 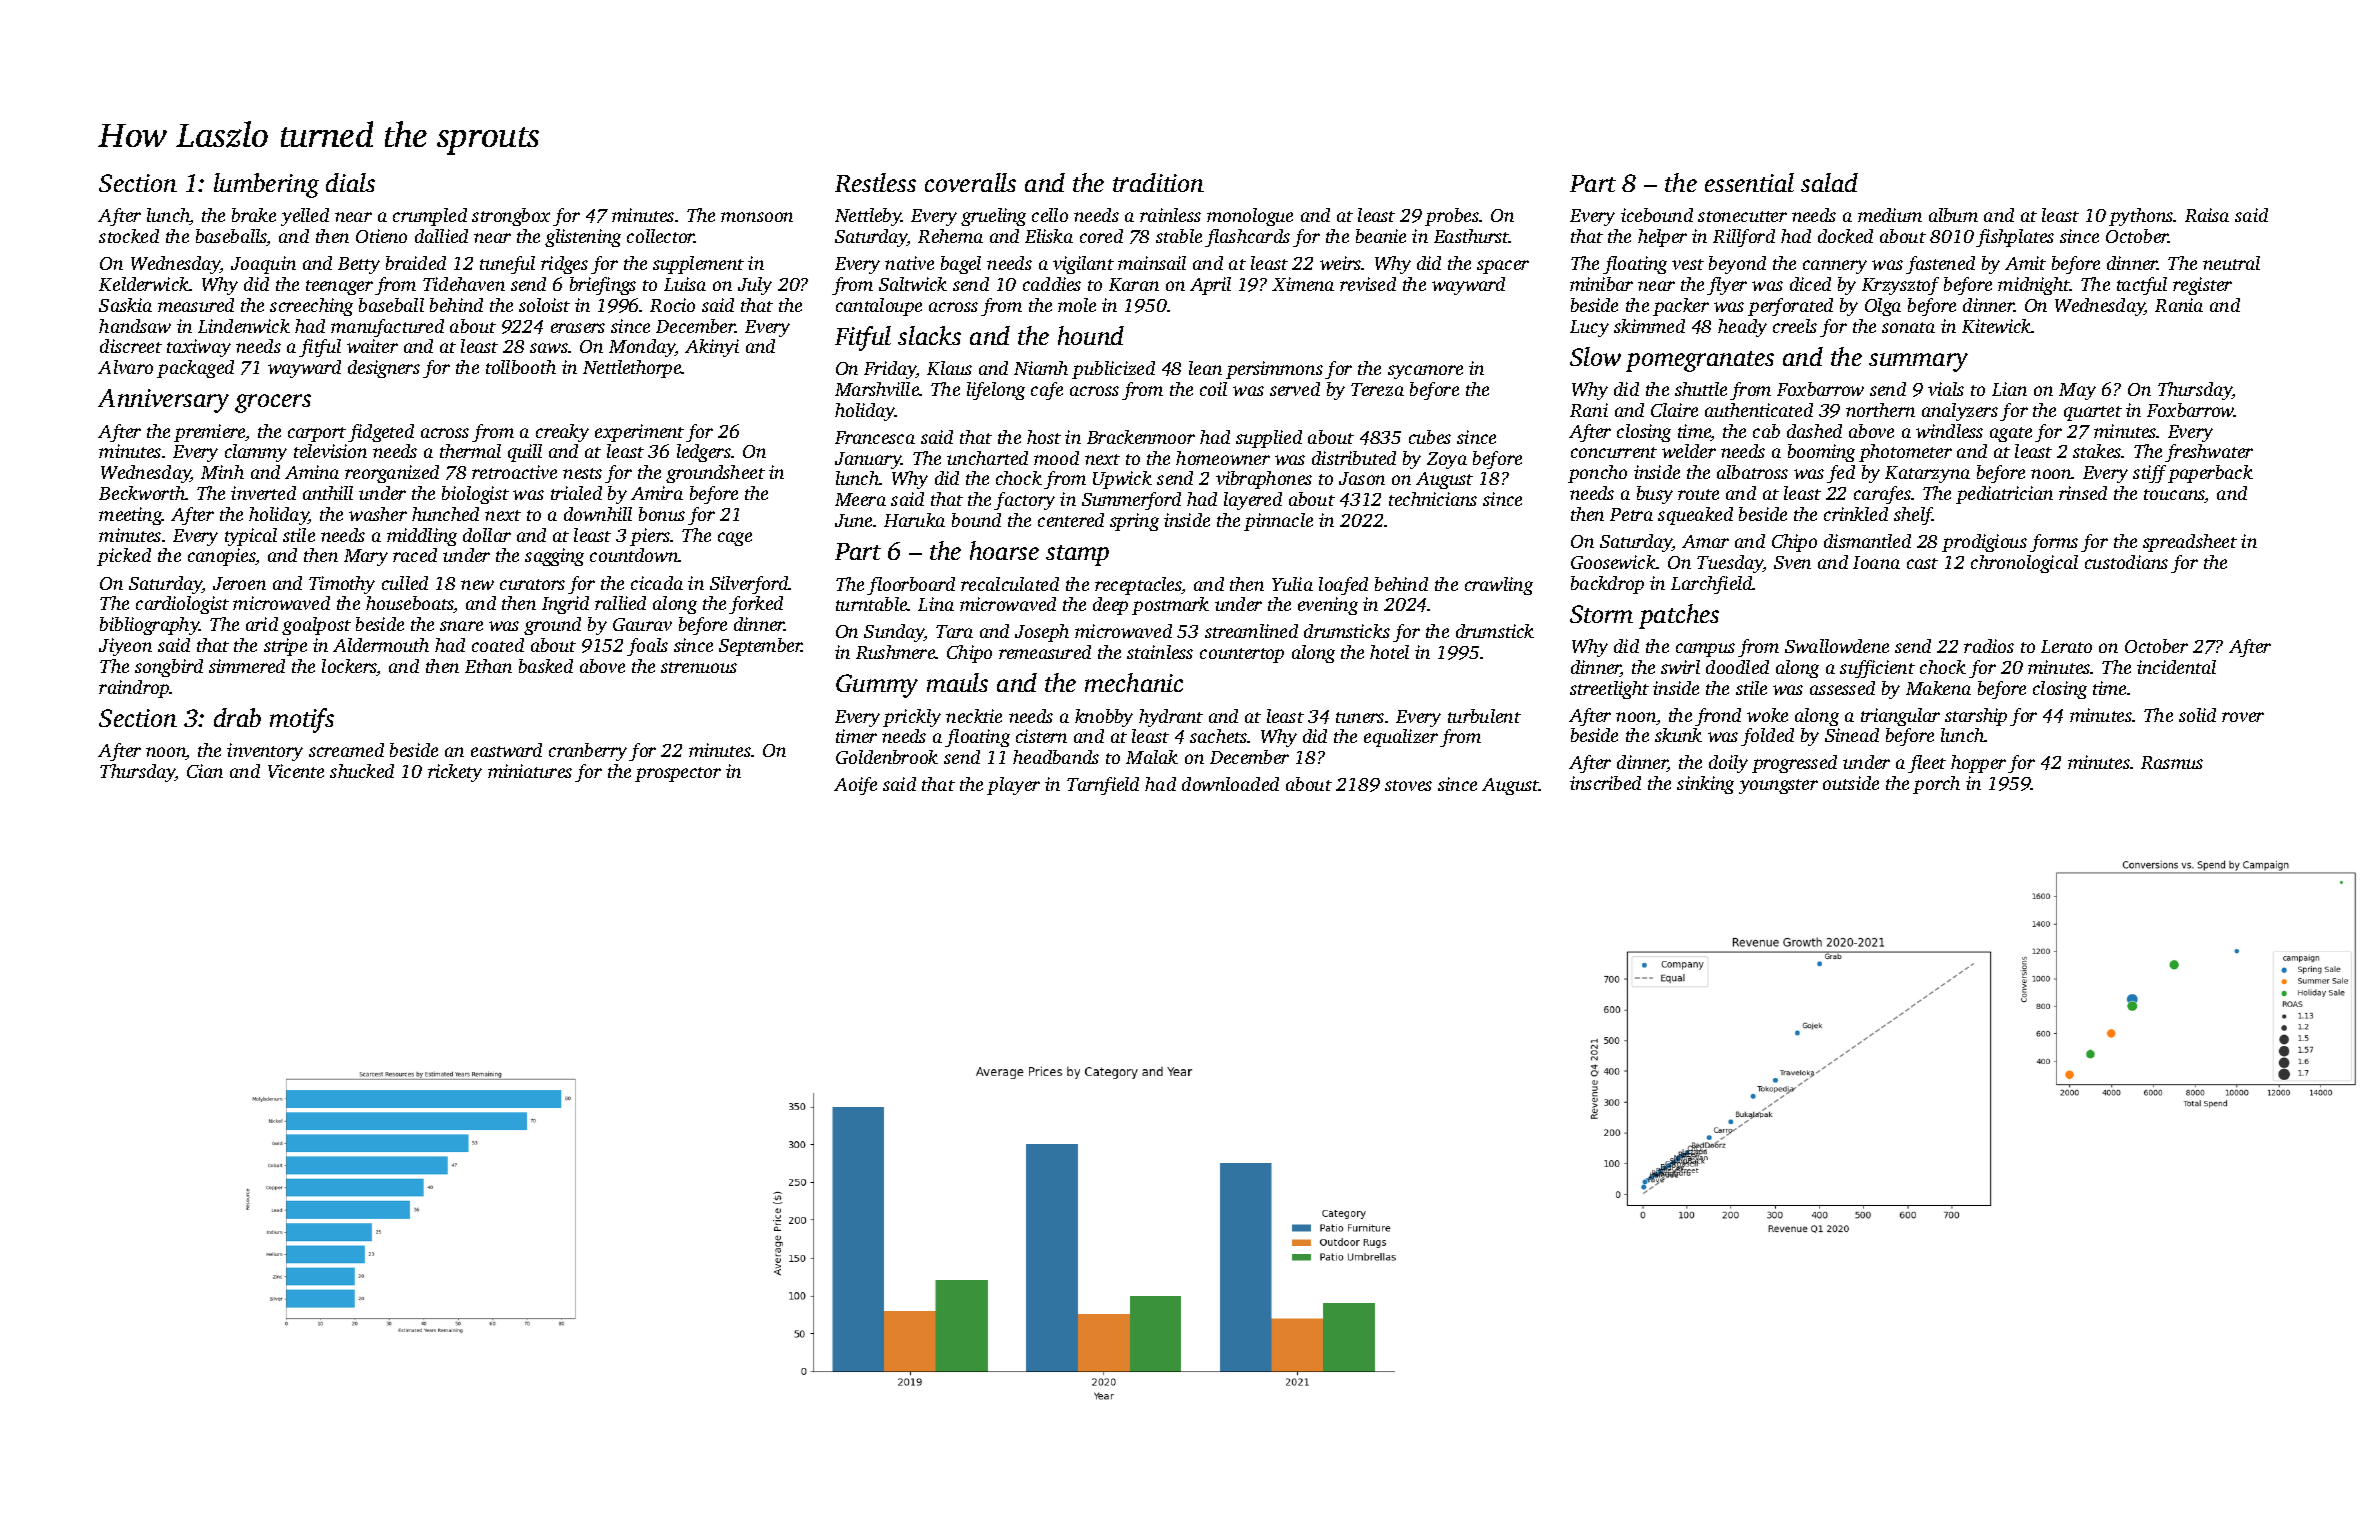 What do you see at coordinates (350, 182) in the screenshot?
I see `dials` at bounding box center [350, 182].
